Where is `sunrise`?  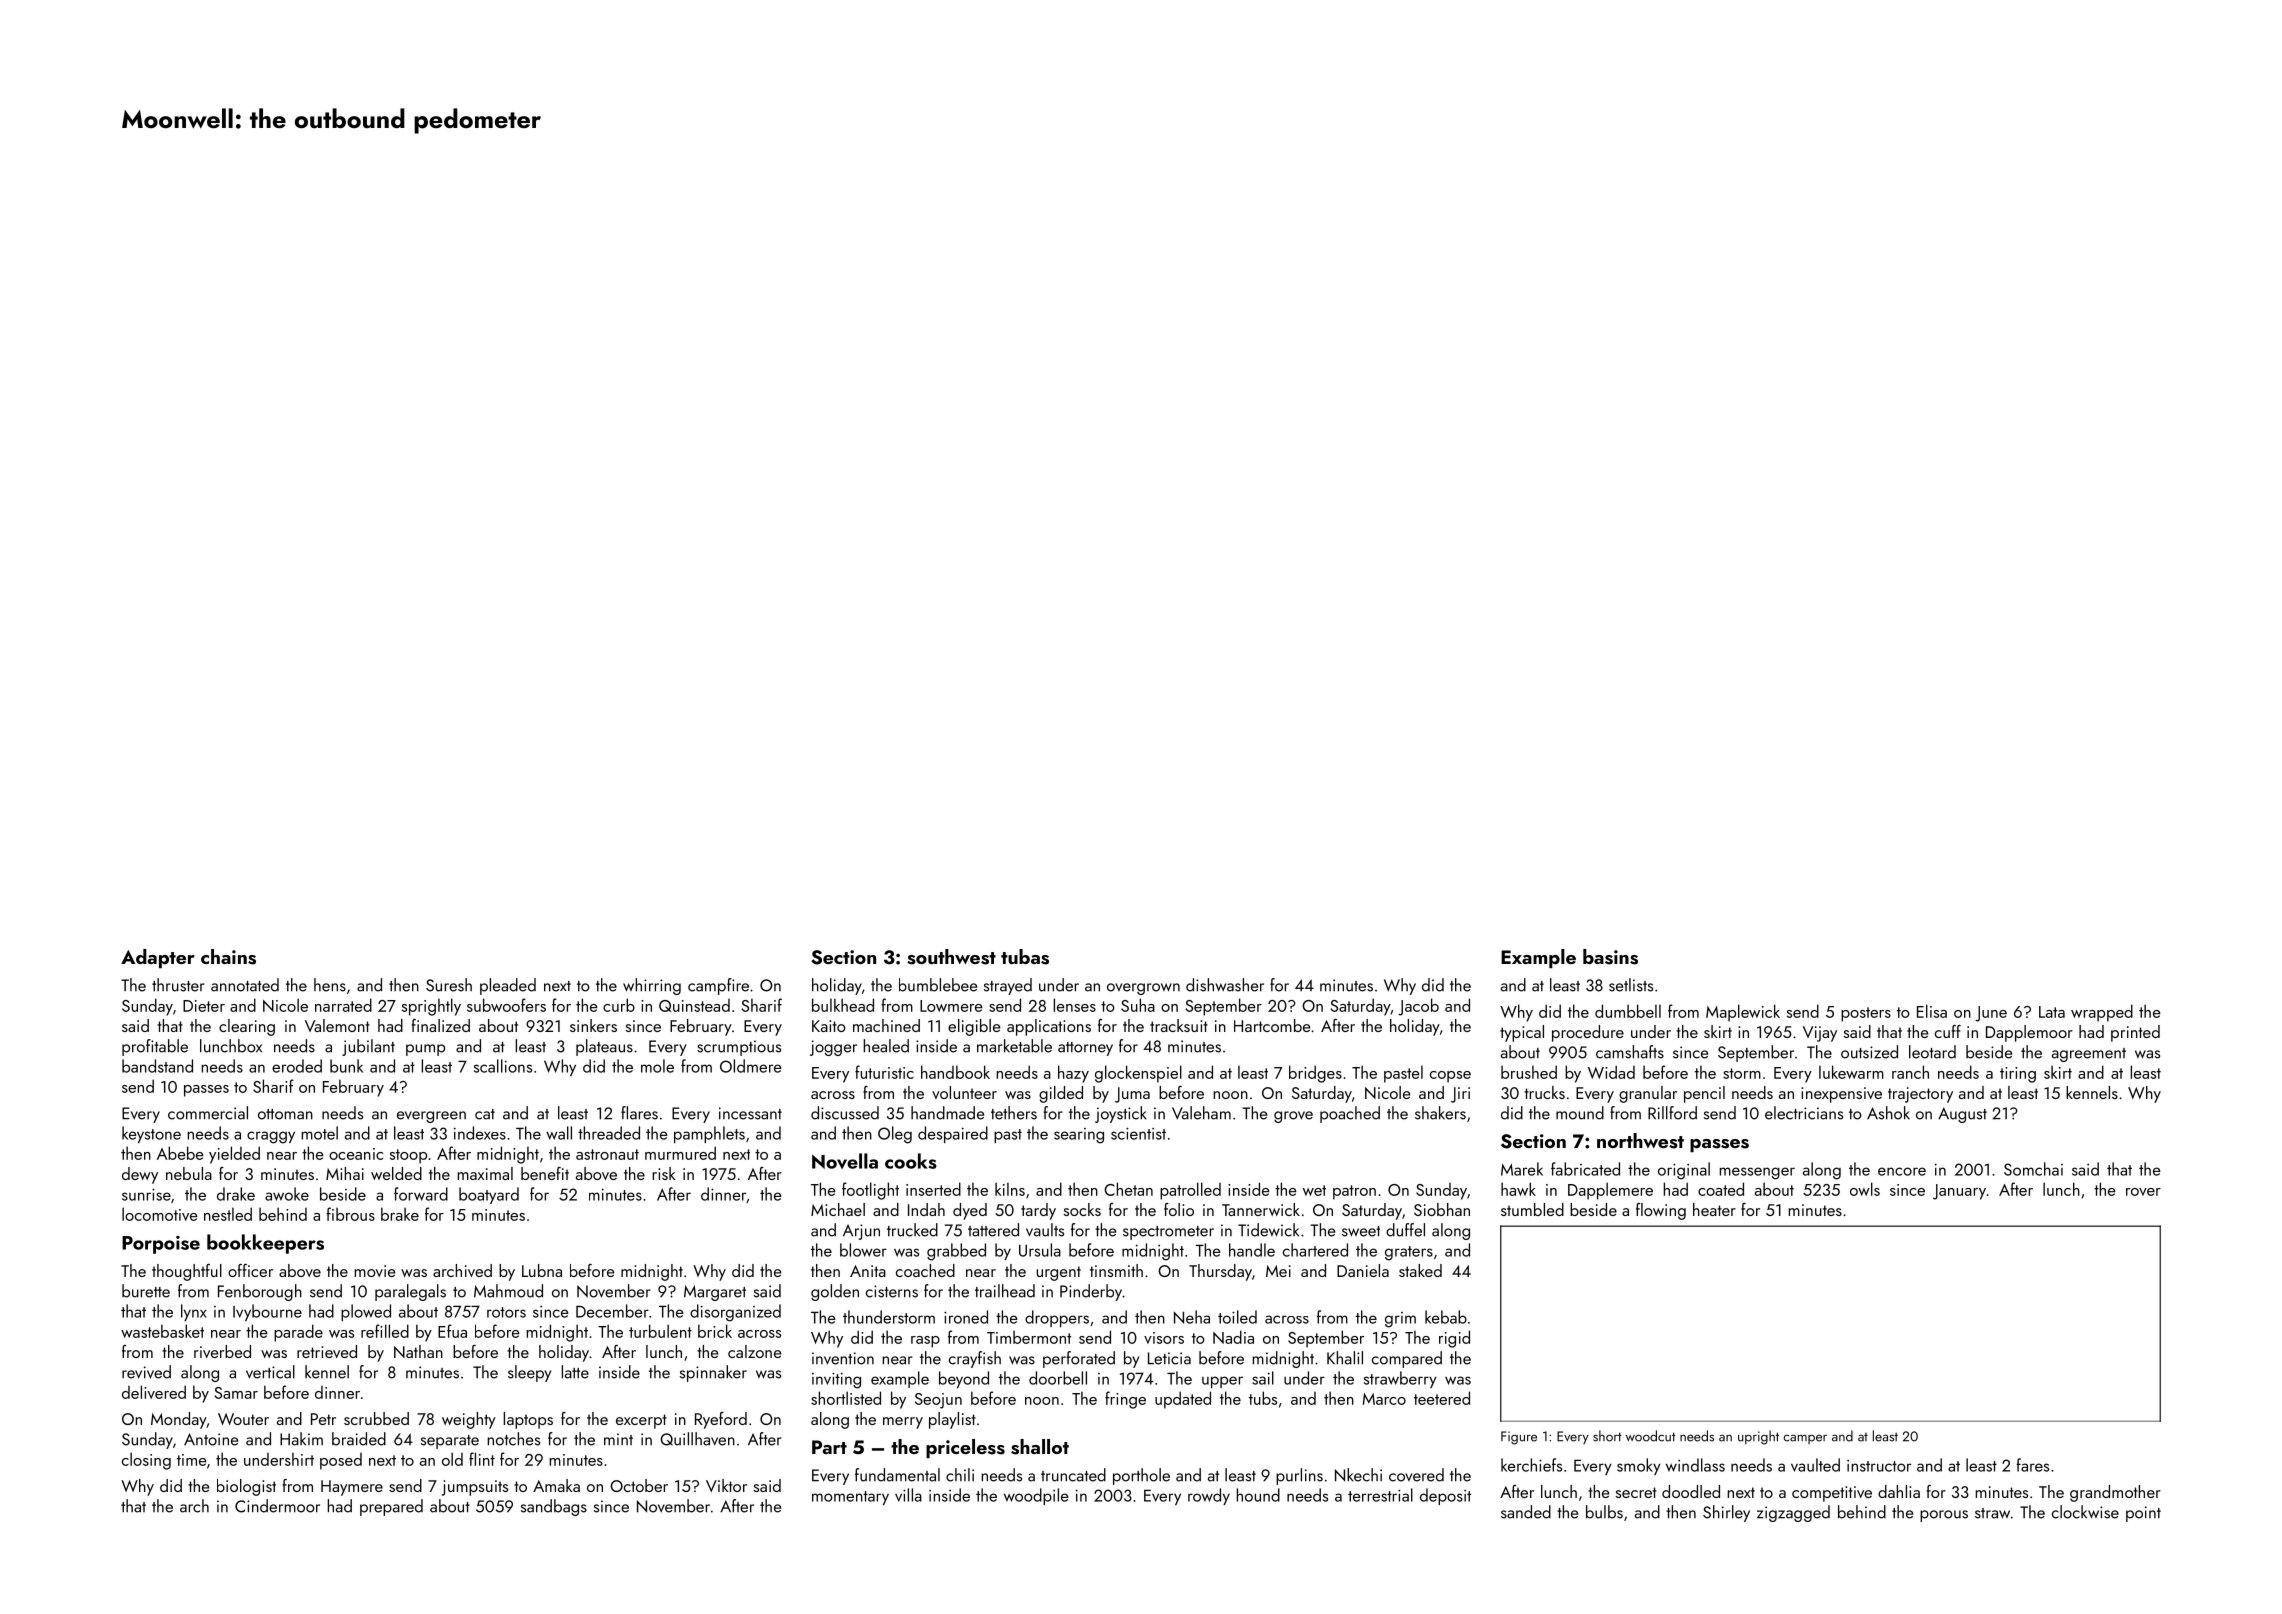 sunrise is located at coordinates (146, 1194).
